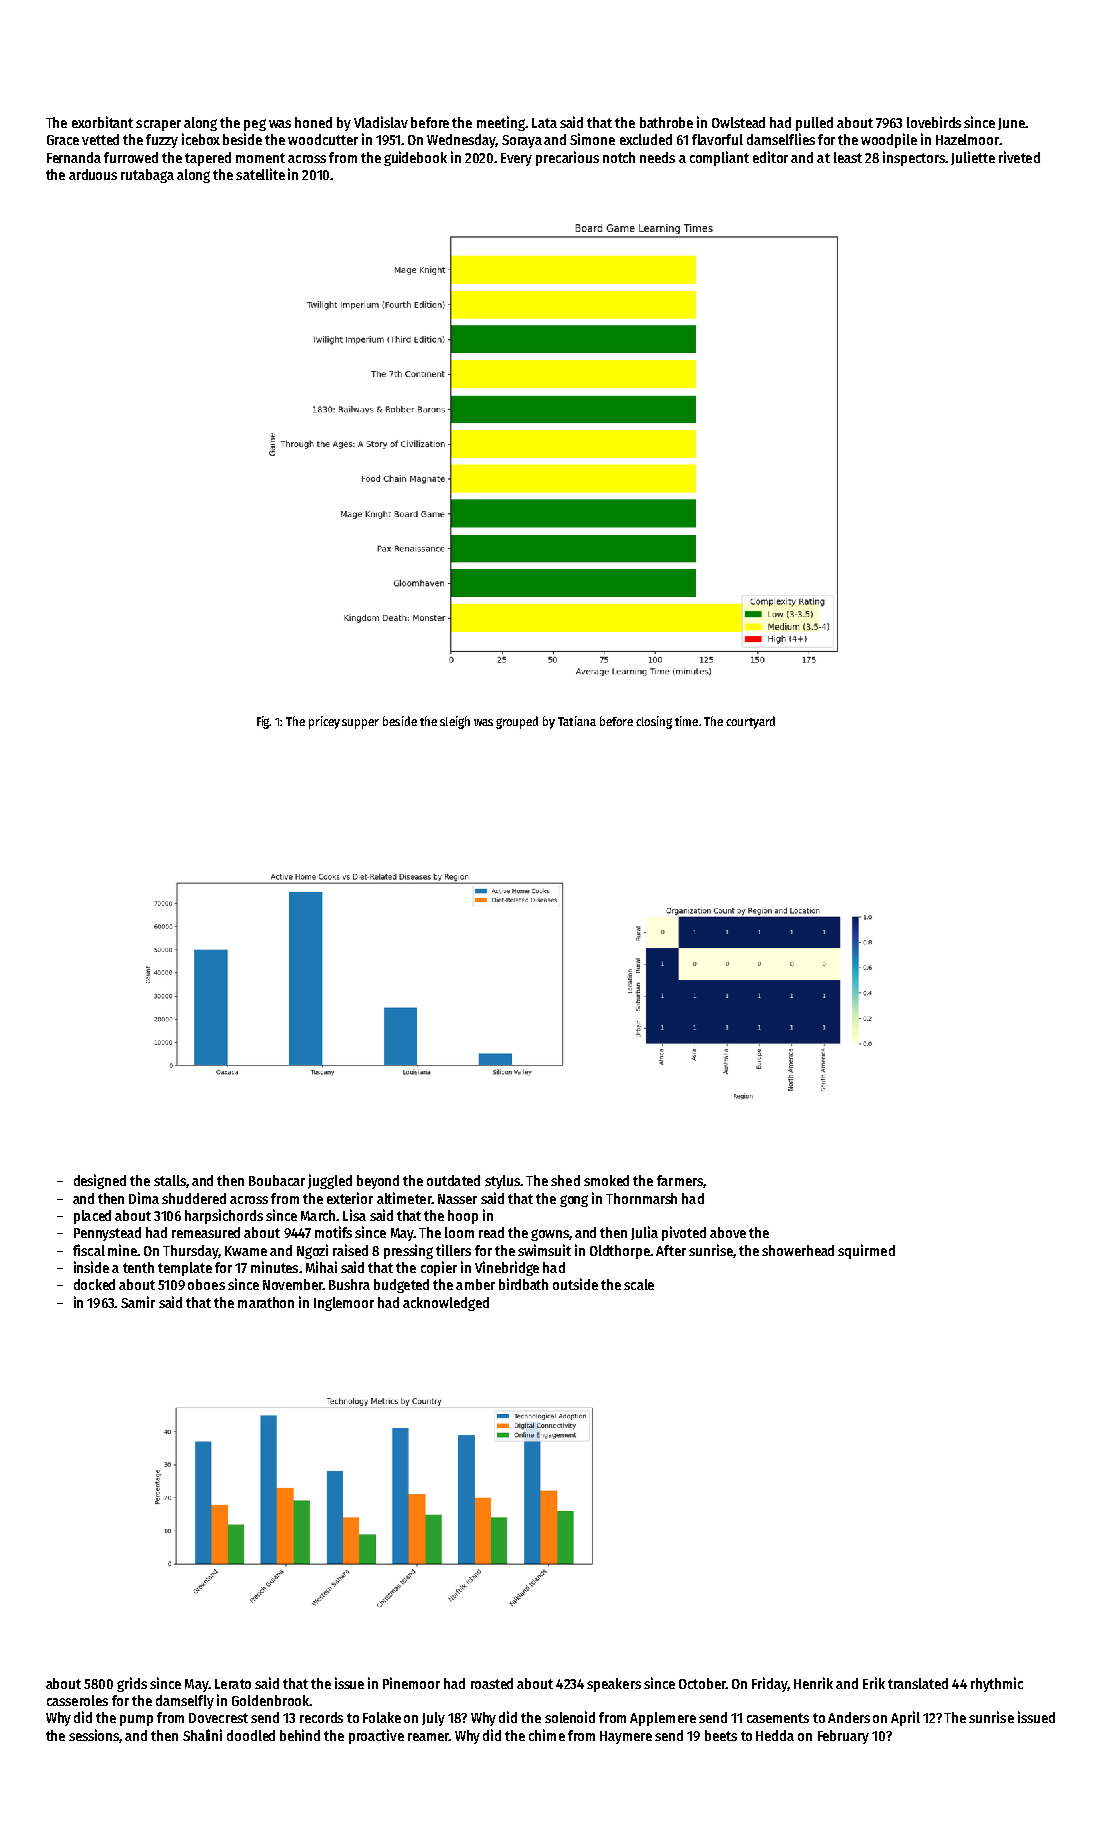 The width and height of the image is (1106, 1822). What do you see at coordinates (654, 722) in the image?
I see `closing` at bounding box center [654, 722].
